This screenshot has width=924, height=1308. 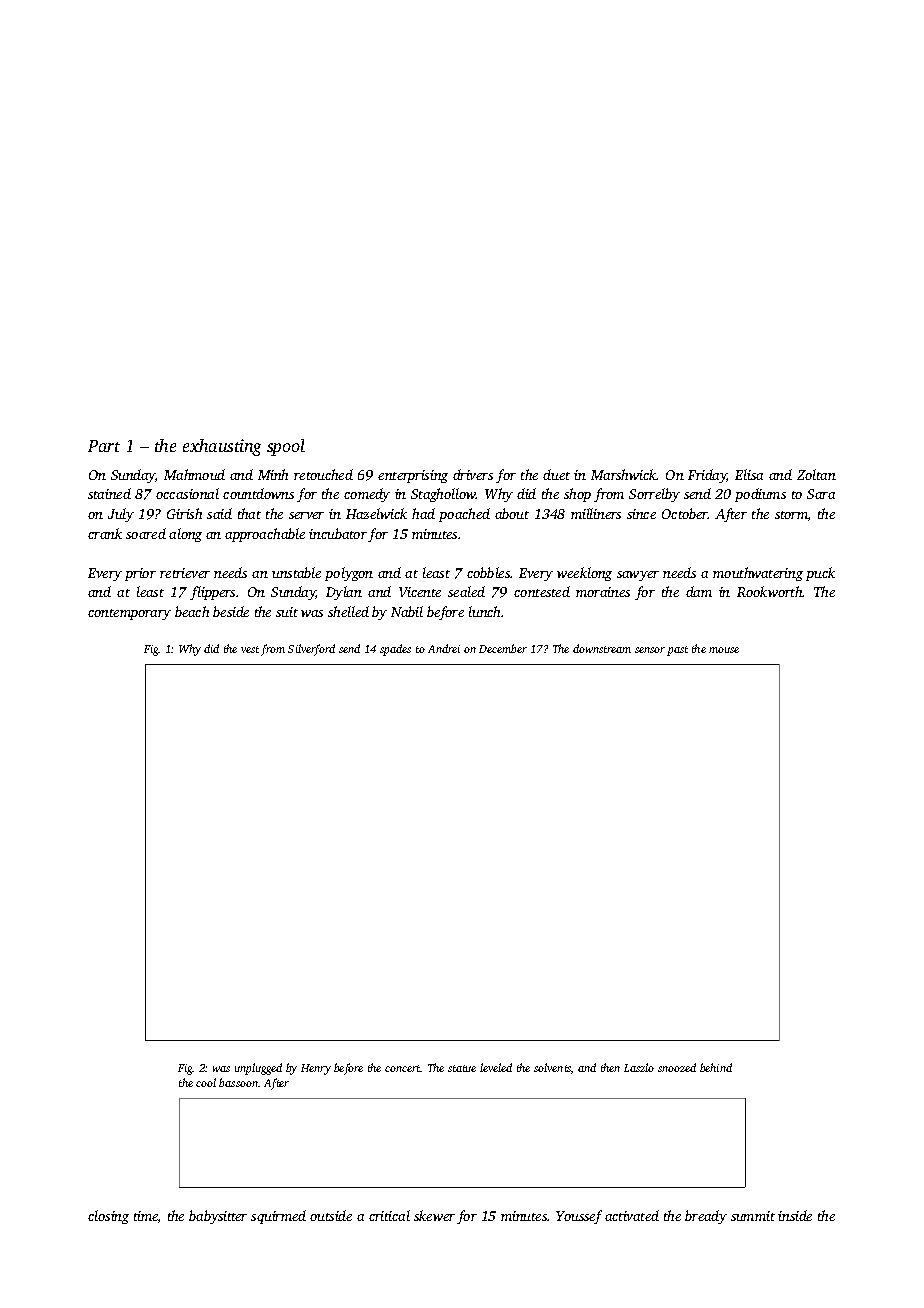 I want to click on closing, so click(x=108, y=1217).
